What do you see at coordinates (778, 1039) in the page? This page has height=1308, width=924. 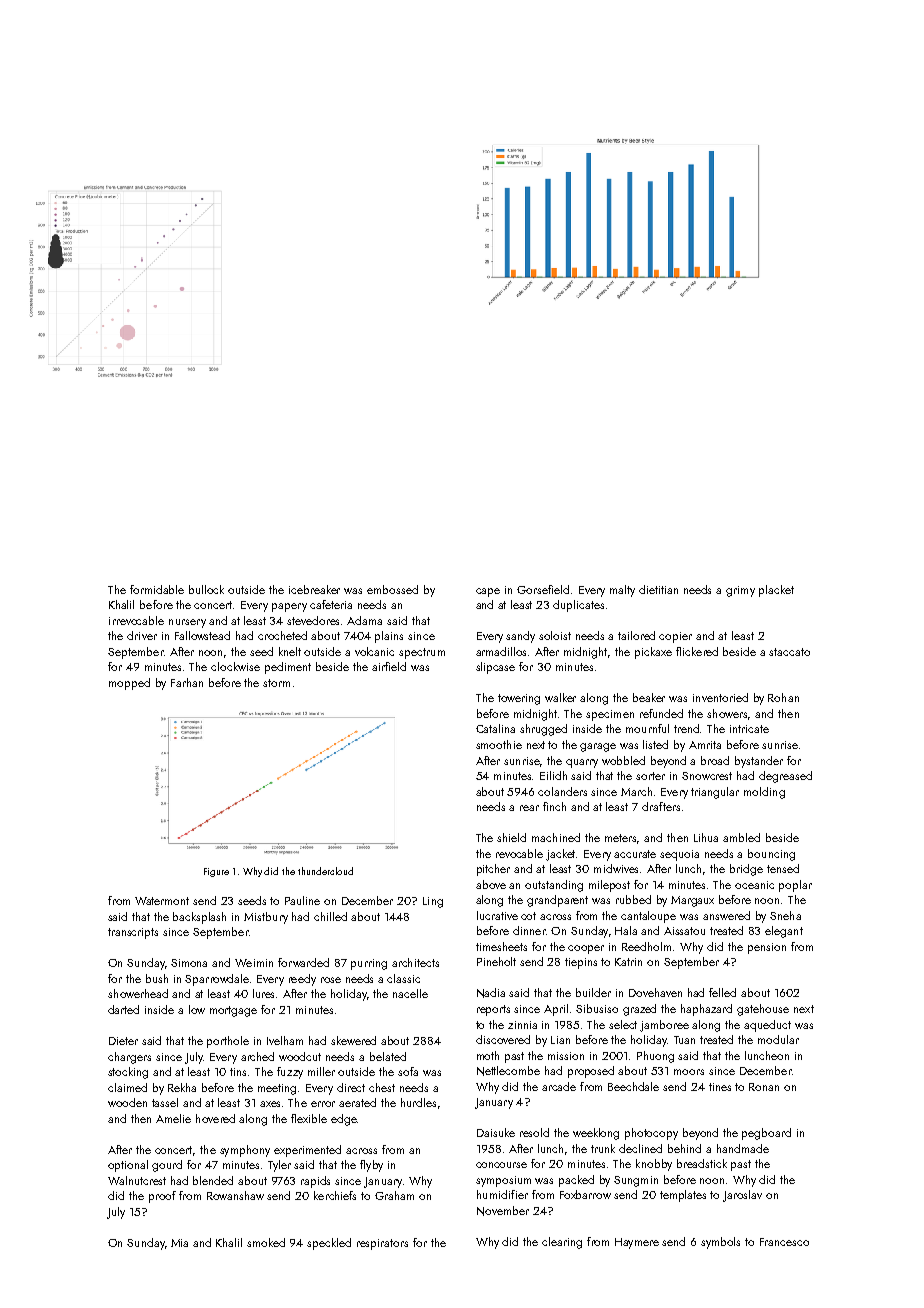 I see `modular` at bounding box center [778, 1039].
